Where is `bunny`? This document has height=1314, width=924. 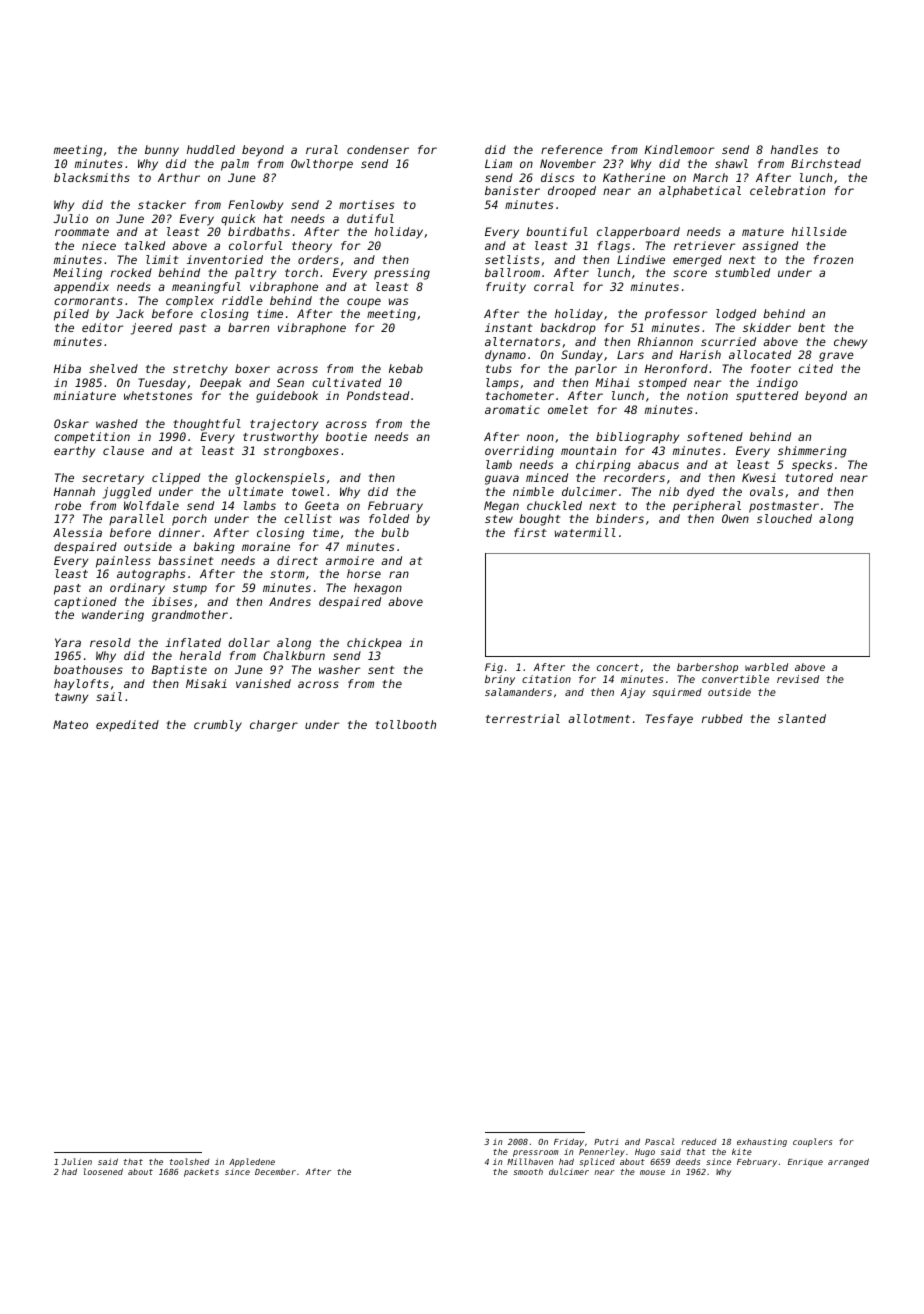
bunny is located at coordinates (162, 151).
